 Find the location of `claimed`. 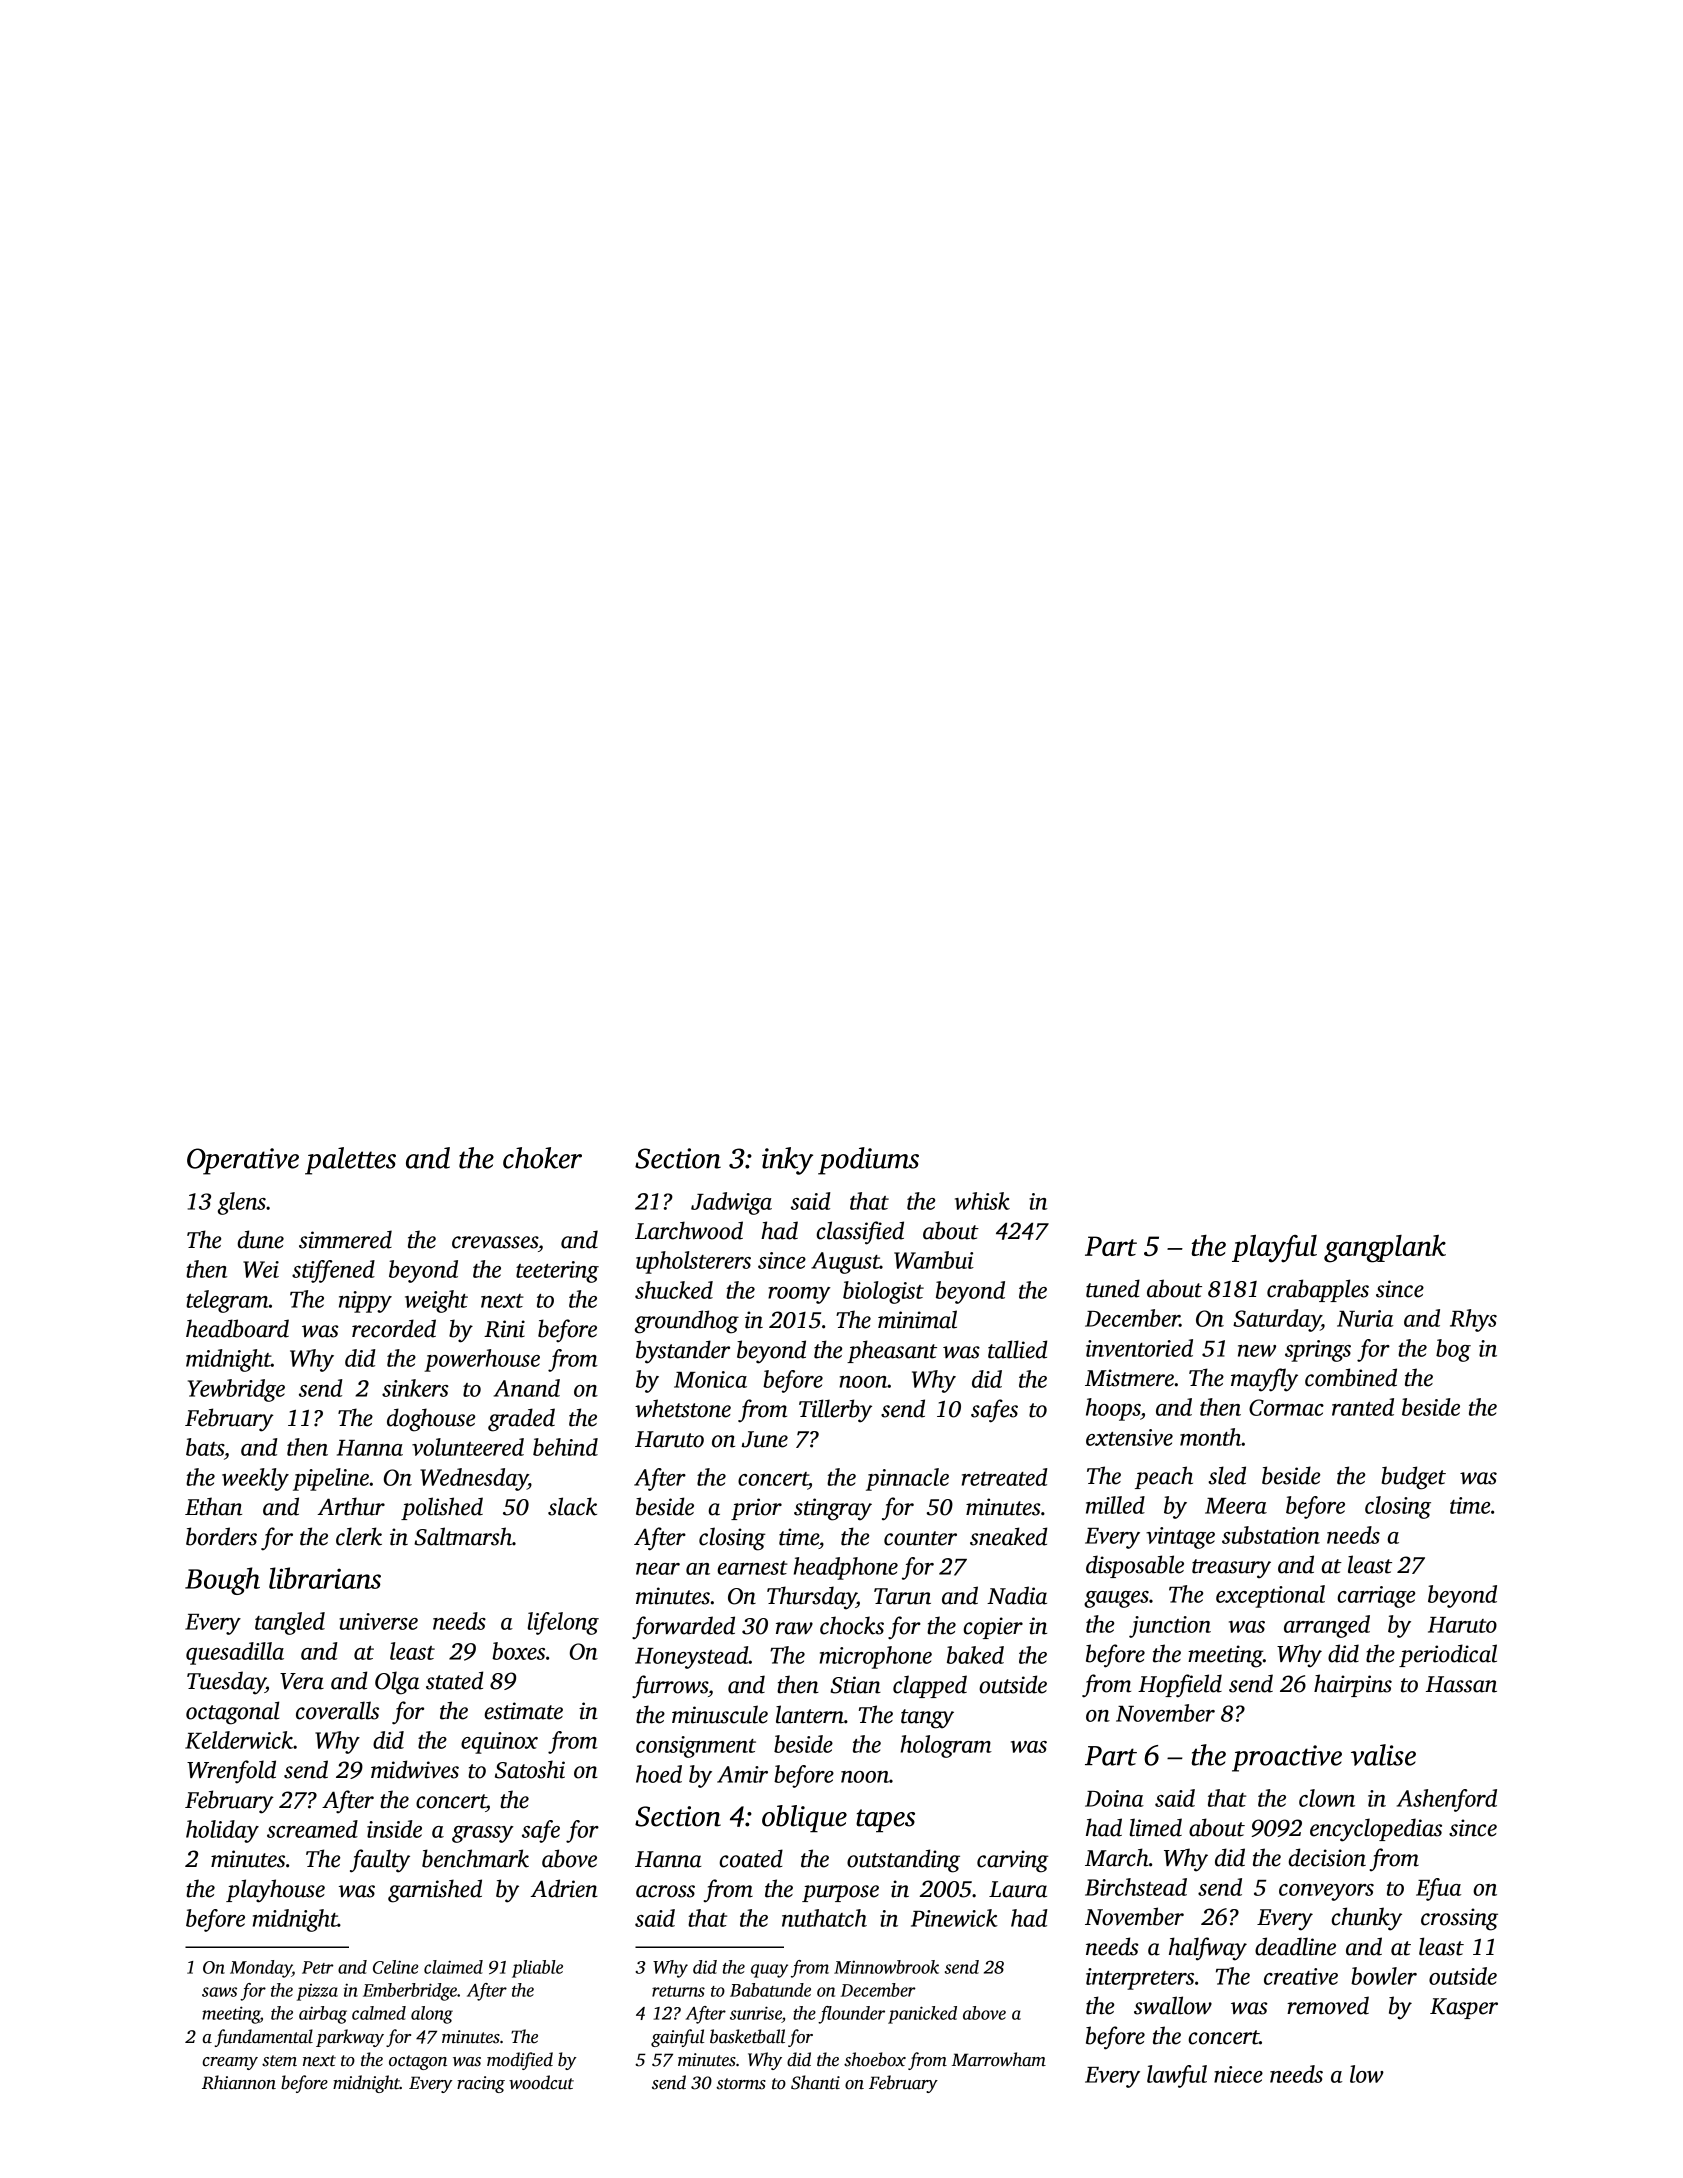

claimed is located at coordinates (453, 1967).
